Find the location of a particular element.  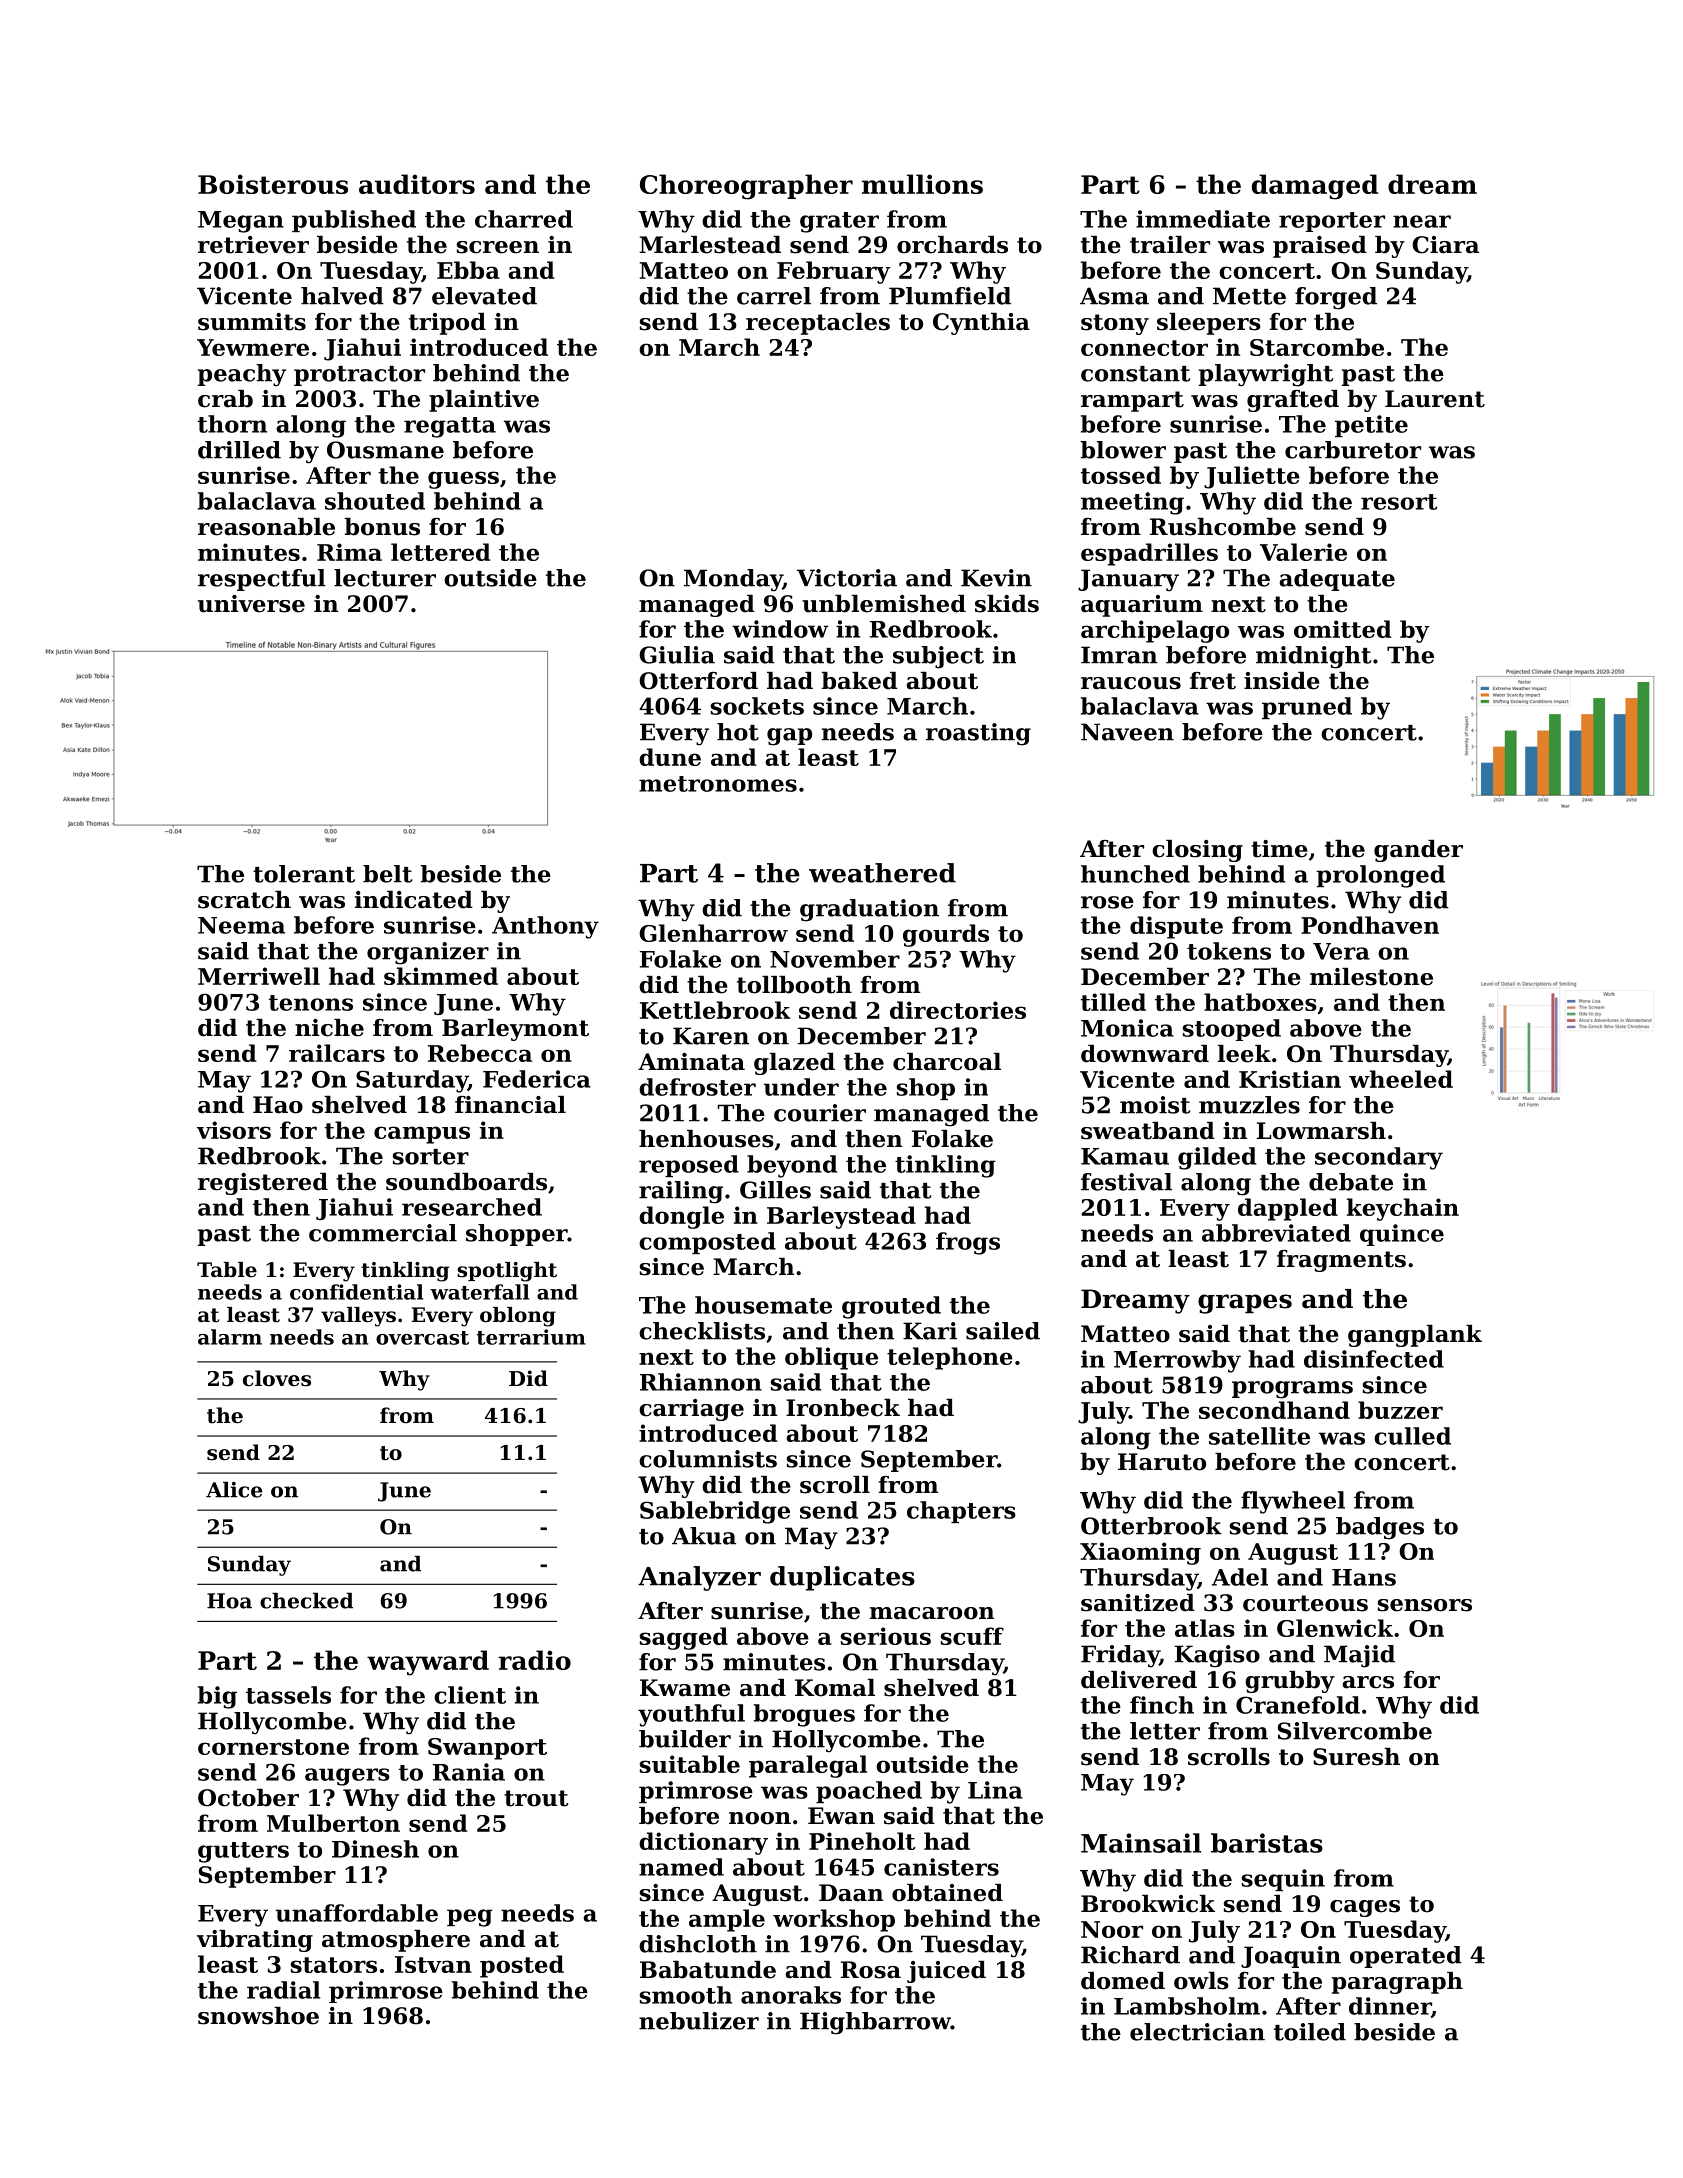

Lina is located at coordinates (995, 1790).
